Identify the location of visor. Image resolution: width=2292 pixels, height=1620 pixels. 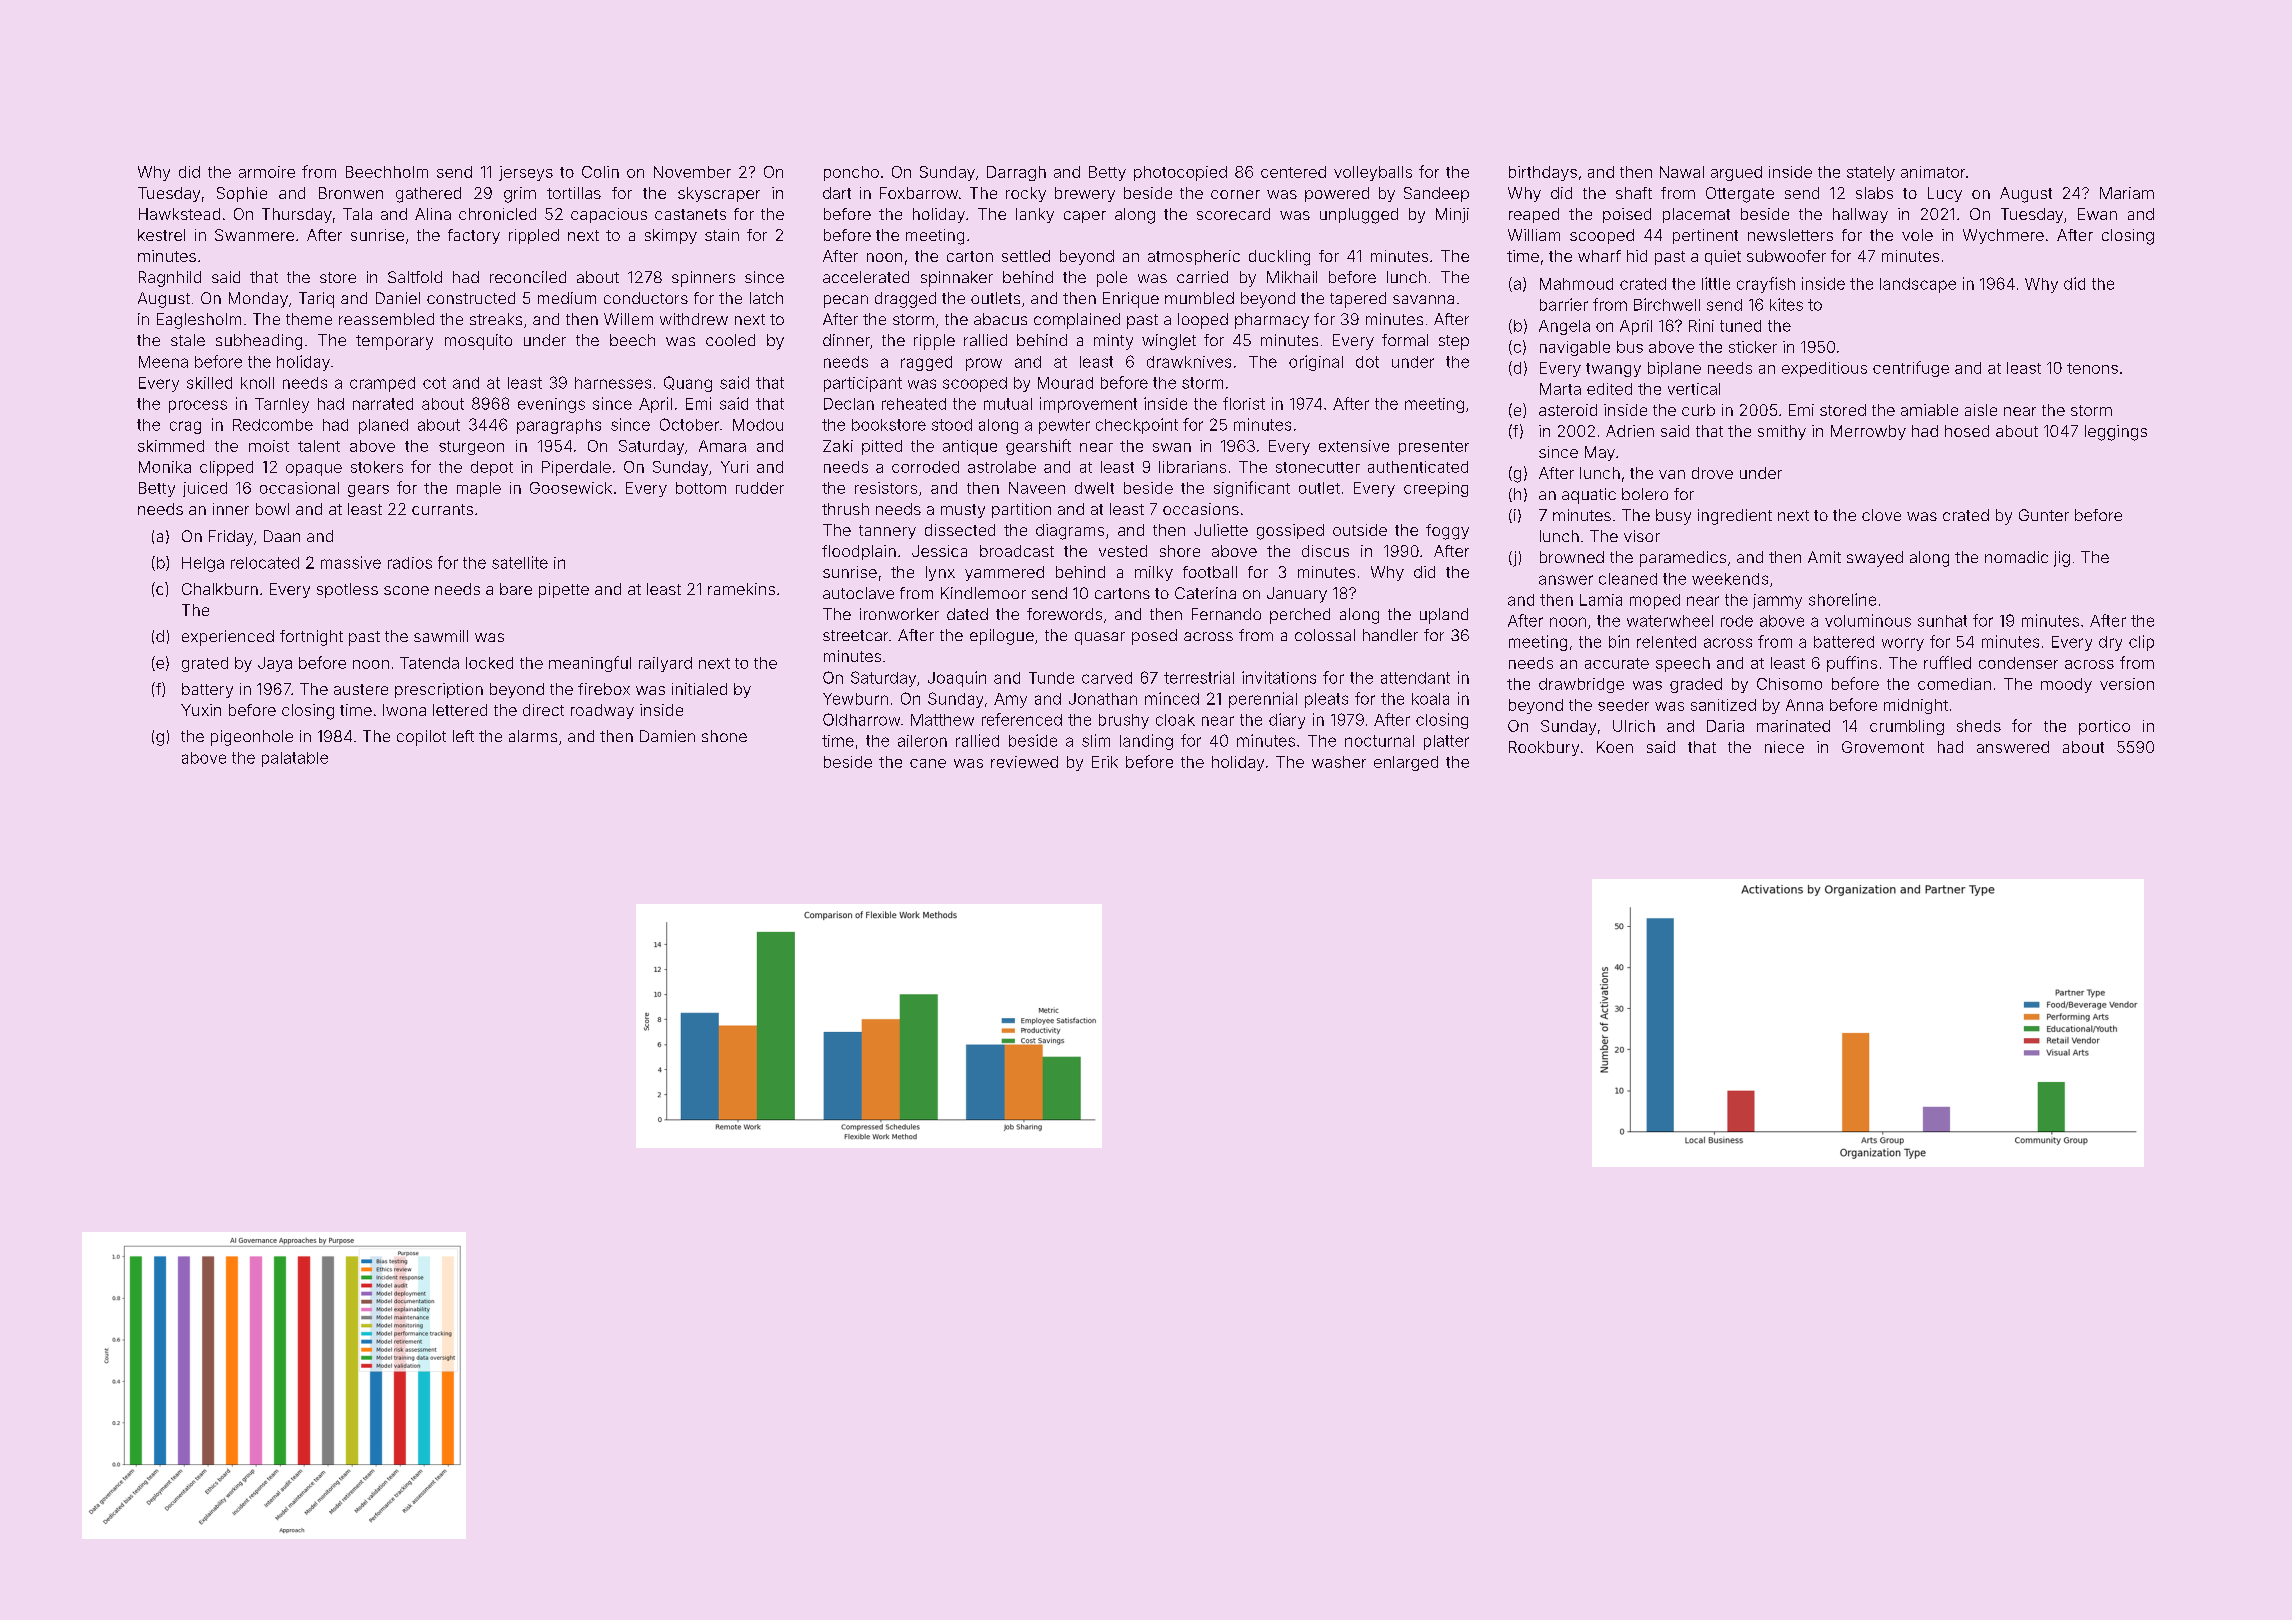
(1642, 536).
